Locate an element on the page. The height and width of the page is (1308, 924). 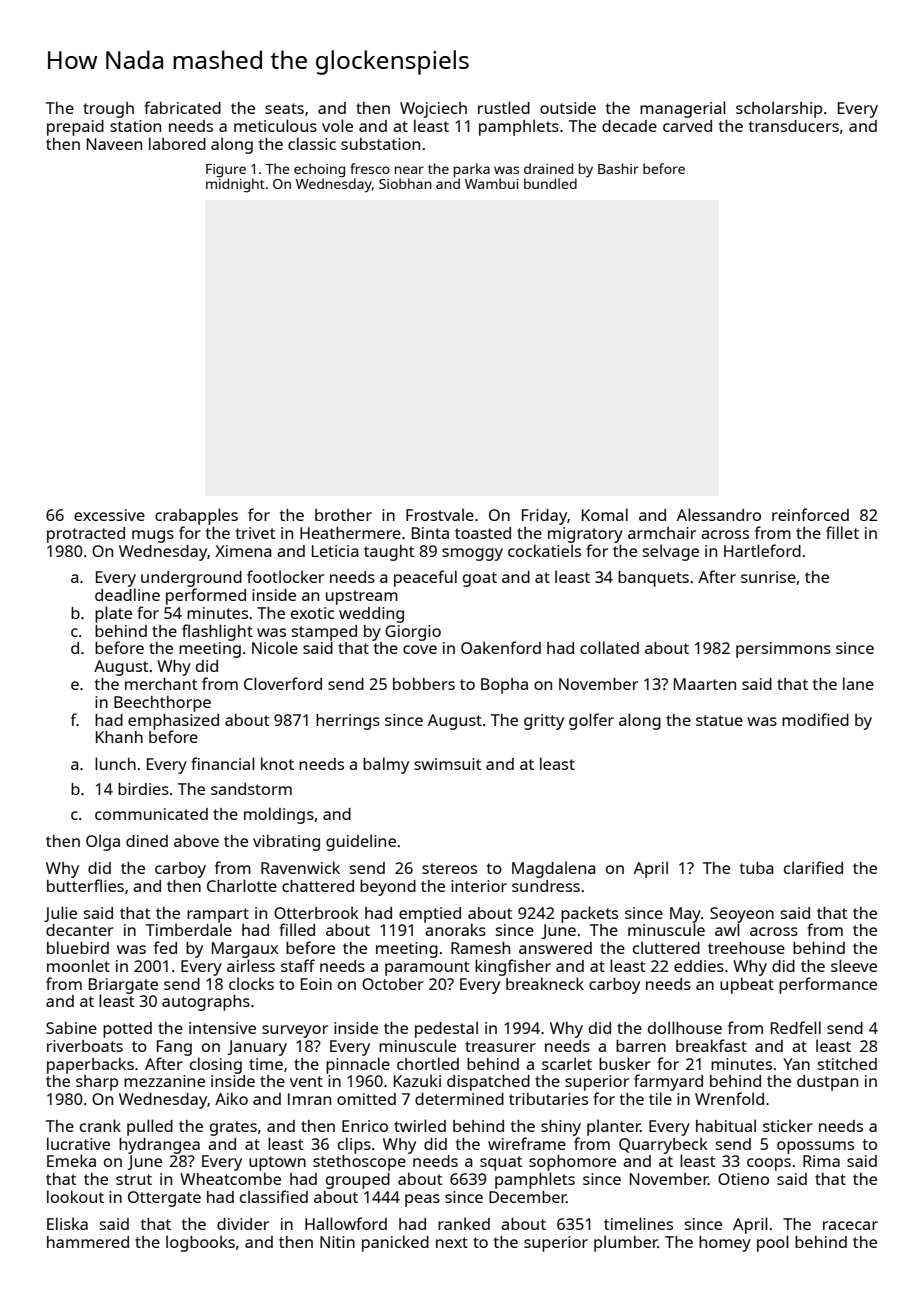
selvage is located at coordinates (671, 552).
